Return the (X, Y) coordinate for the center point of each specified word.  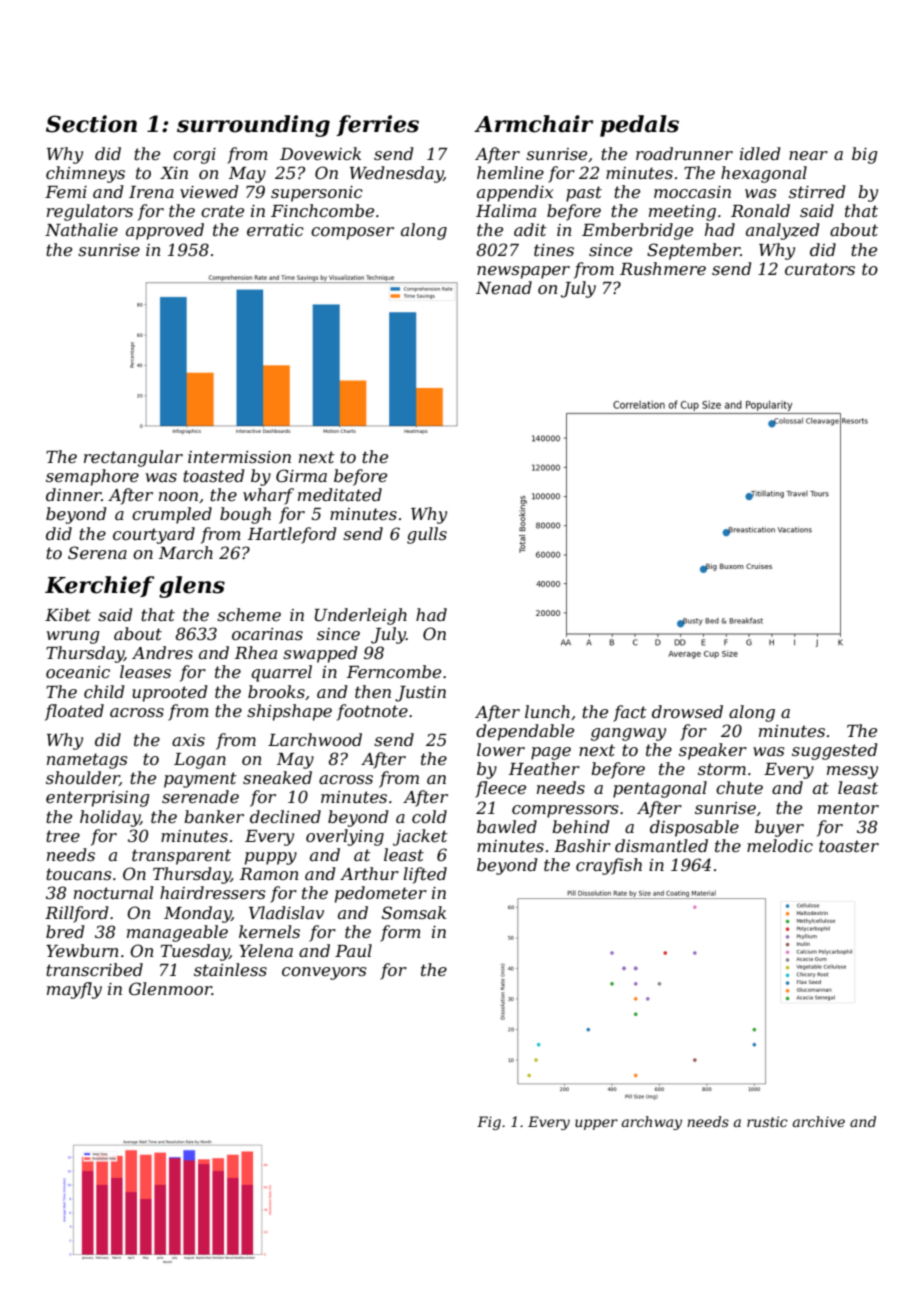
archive (819, 1121)
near (808, 155)
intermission (239, 457)
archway (652, 1123)
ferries (377, 125)
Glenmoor (170, 988)
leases (145, 671)
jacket (420, 837)
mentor (848, 808)
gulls (427, 535)
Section (91, 124)
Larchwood (315, 739)
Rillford (76, 914)
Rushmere (663, 268)
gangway (628, 734)
